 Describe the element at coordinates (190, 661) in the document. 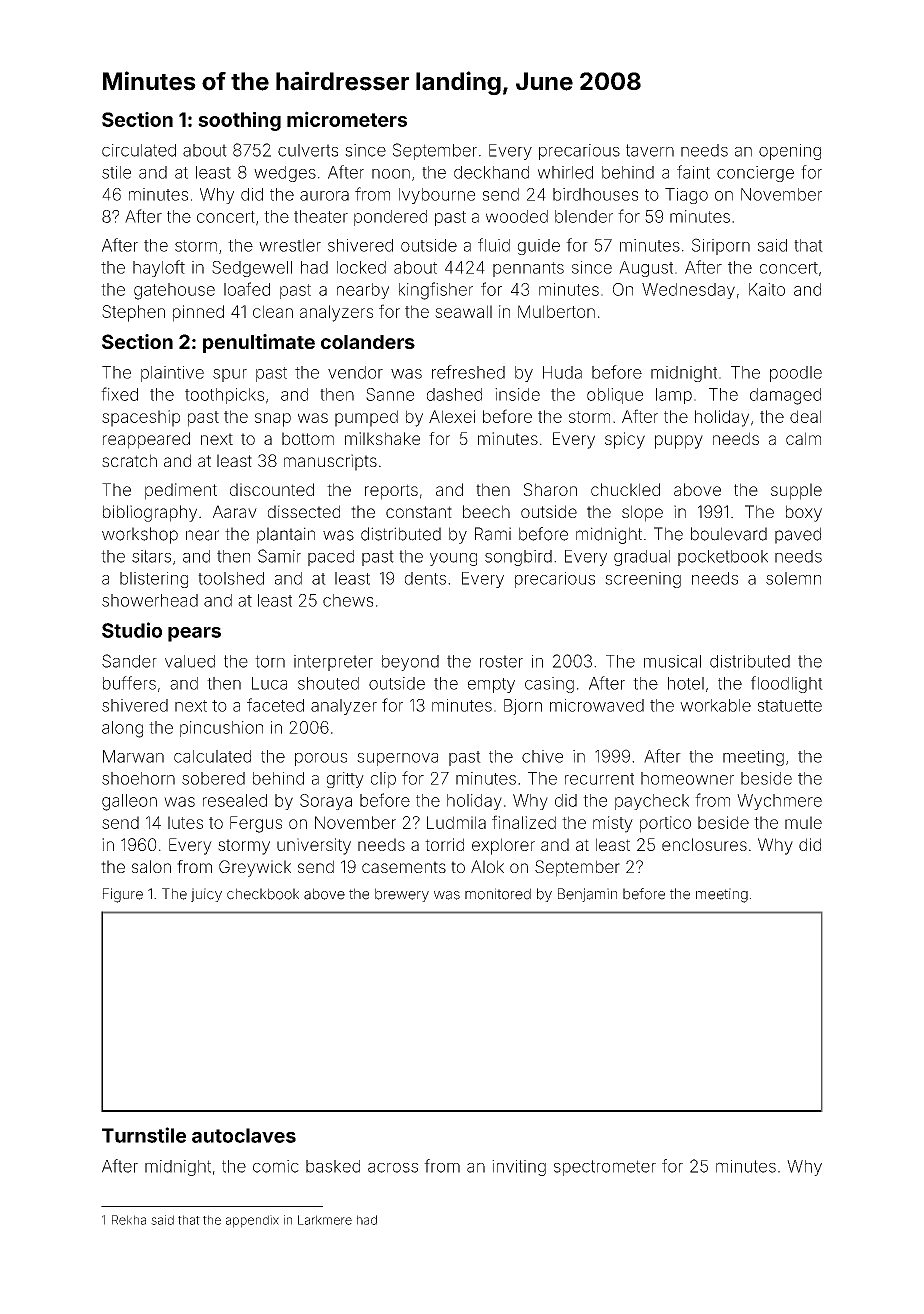

I see `valued` at that location.
